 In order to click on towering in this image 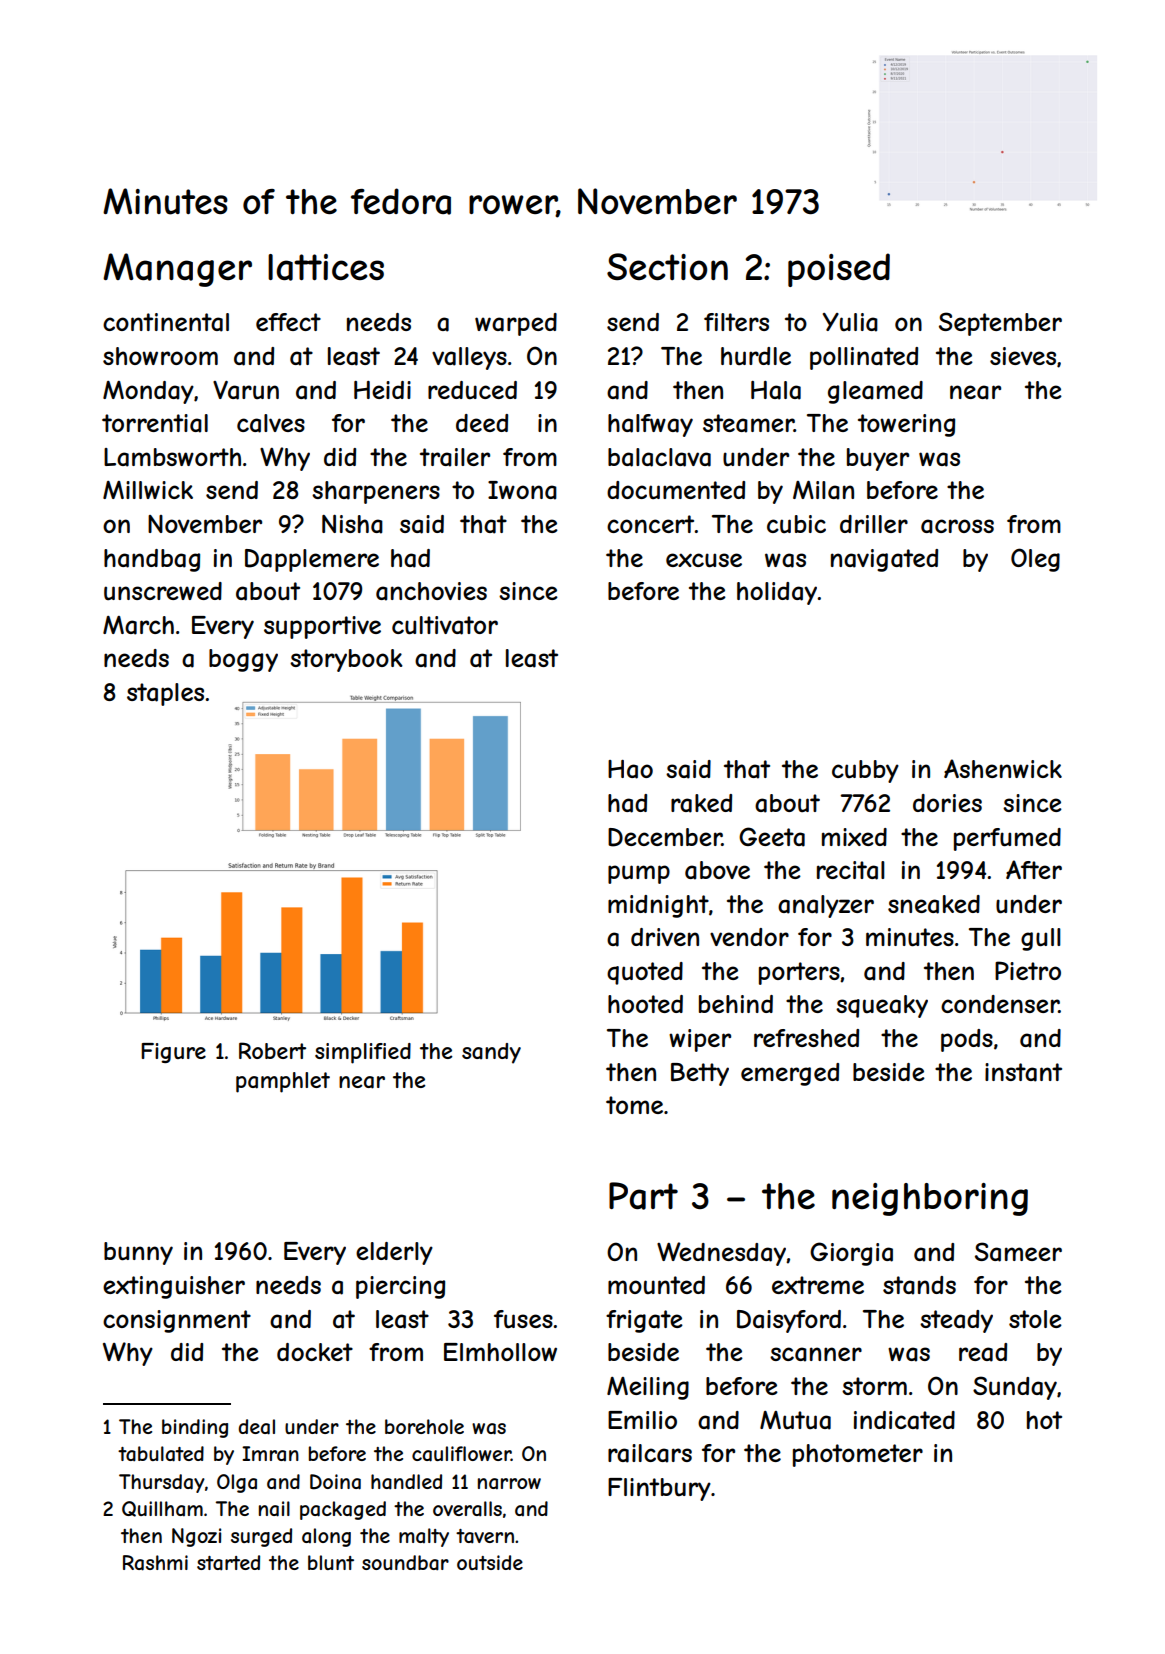, I will do `click(906, 425)`.
